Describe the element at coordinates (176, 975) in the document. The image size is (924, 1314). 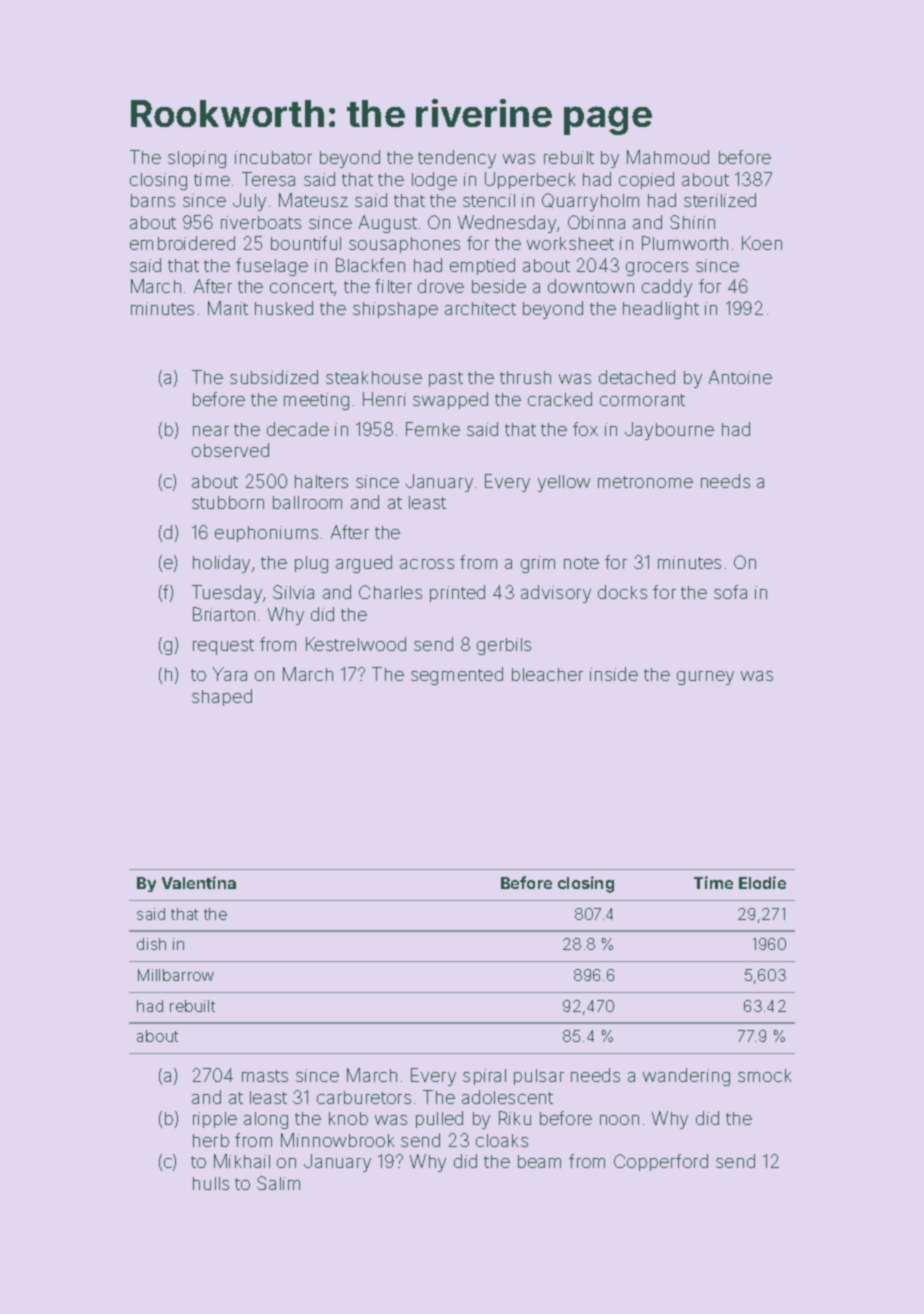
I see `Millbarrow` at that location.
